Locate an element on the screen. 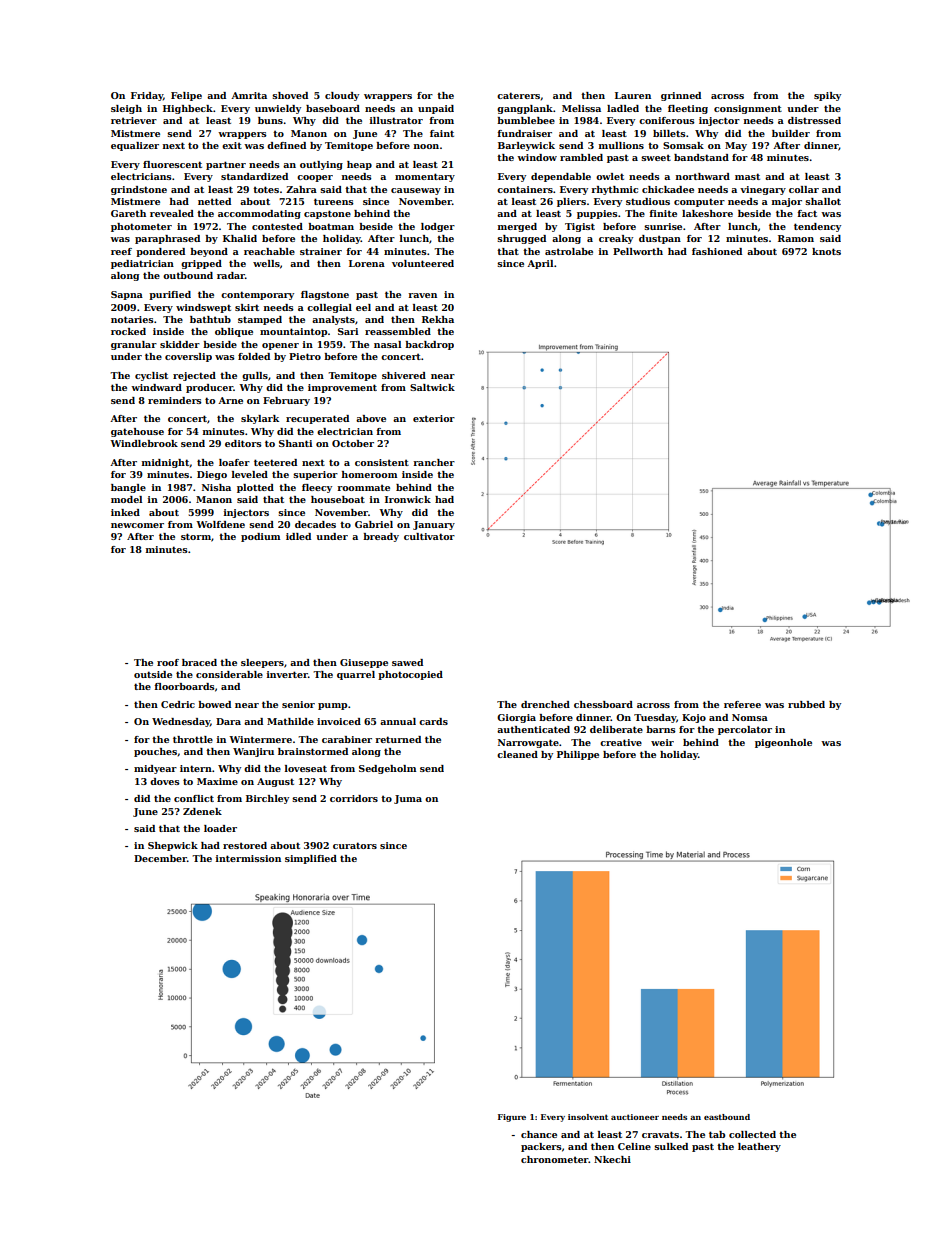  newcomer is located at coordinates (137, 525).
